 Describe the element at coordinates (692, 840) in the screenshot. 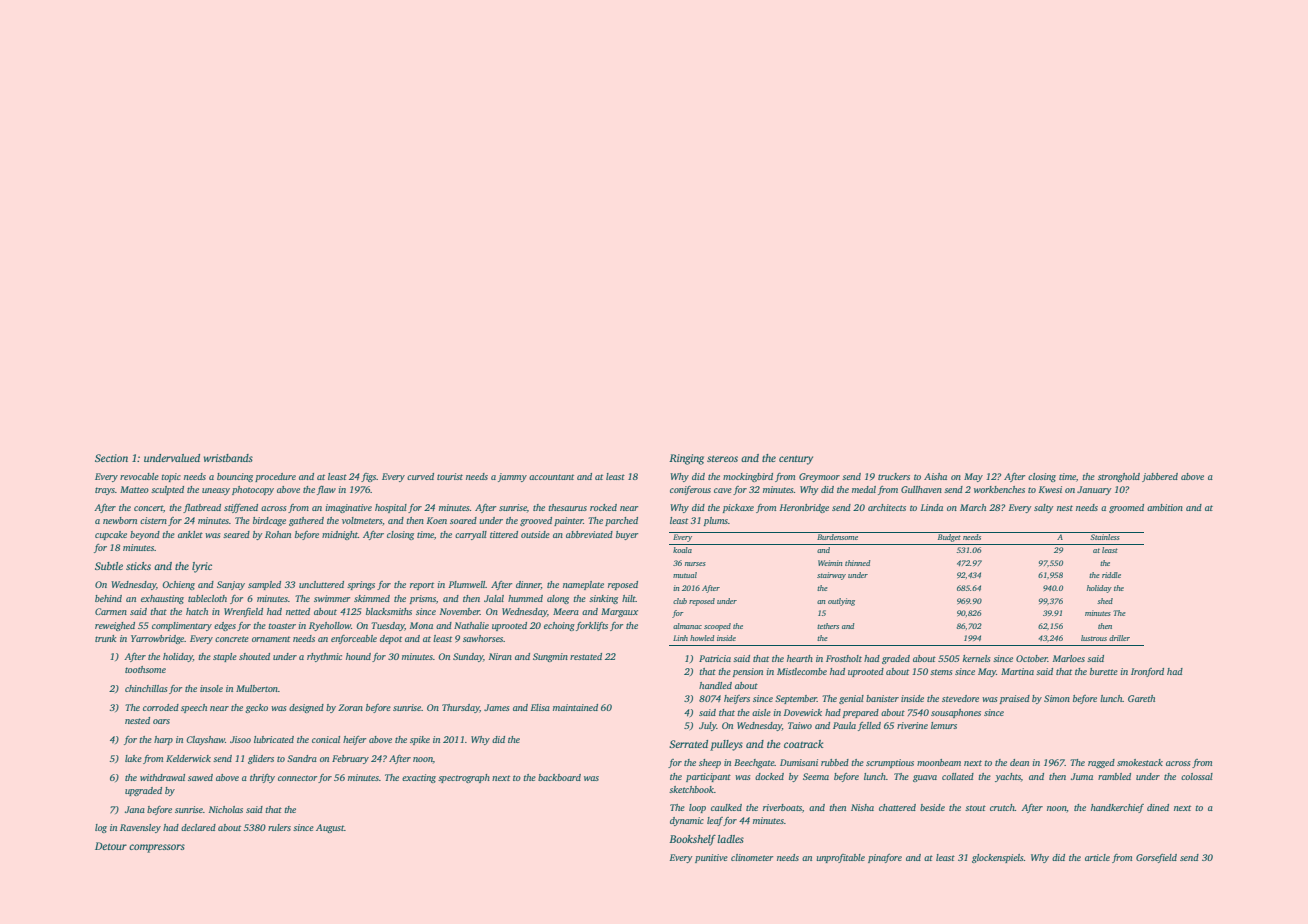

I see `Bookshelf` at that location.
